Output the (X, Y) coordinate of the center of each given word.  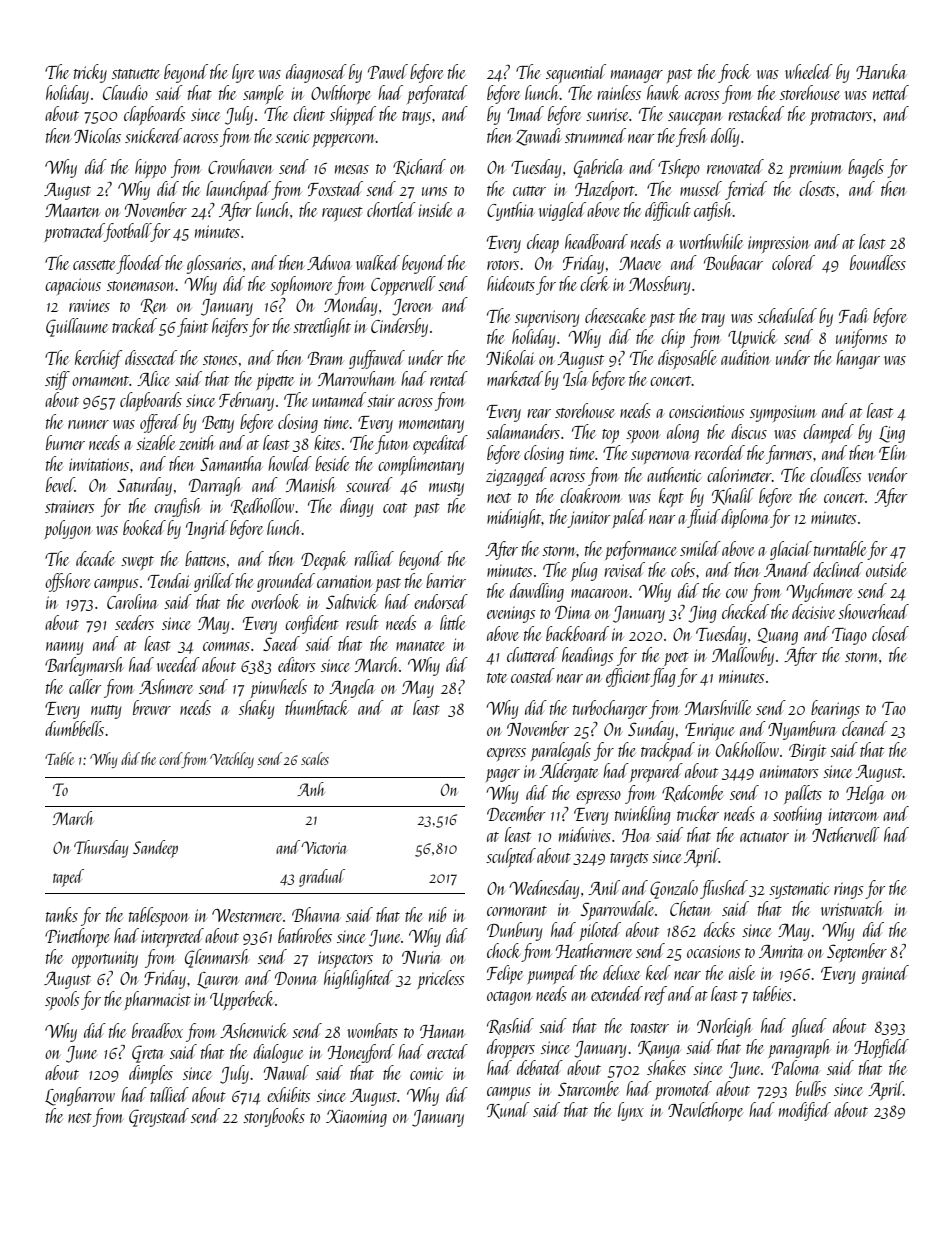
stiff (57, 380)
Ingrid (207, 529)
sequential (576, 74)
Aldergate (568, 772)
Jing (703, 614)
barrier (446, 580)
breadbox (157, 1030)
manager (637, 76)
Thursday (101, 849)
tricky (90, 73)
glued (809, 1027)
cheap (543, 243)
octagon (509, 998)
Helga (865, 794)
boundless (878, 262)
